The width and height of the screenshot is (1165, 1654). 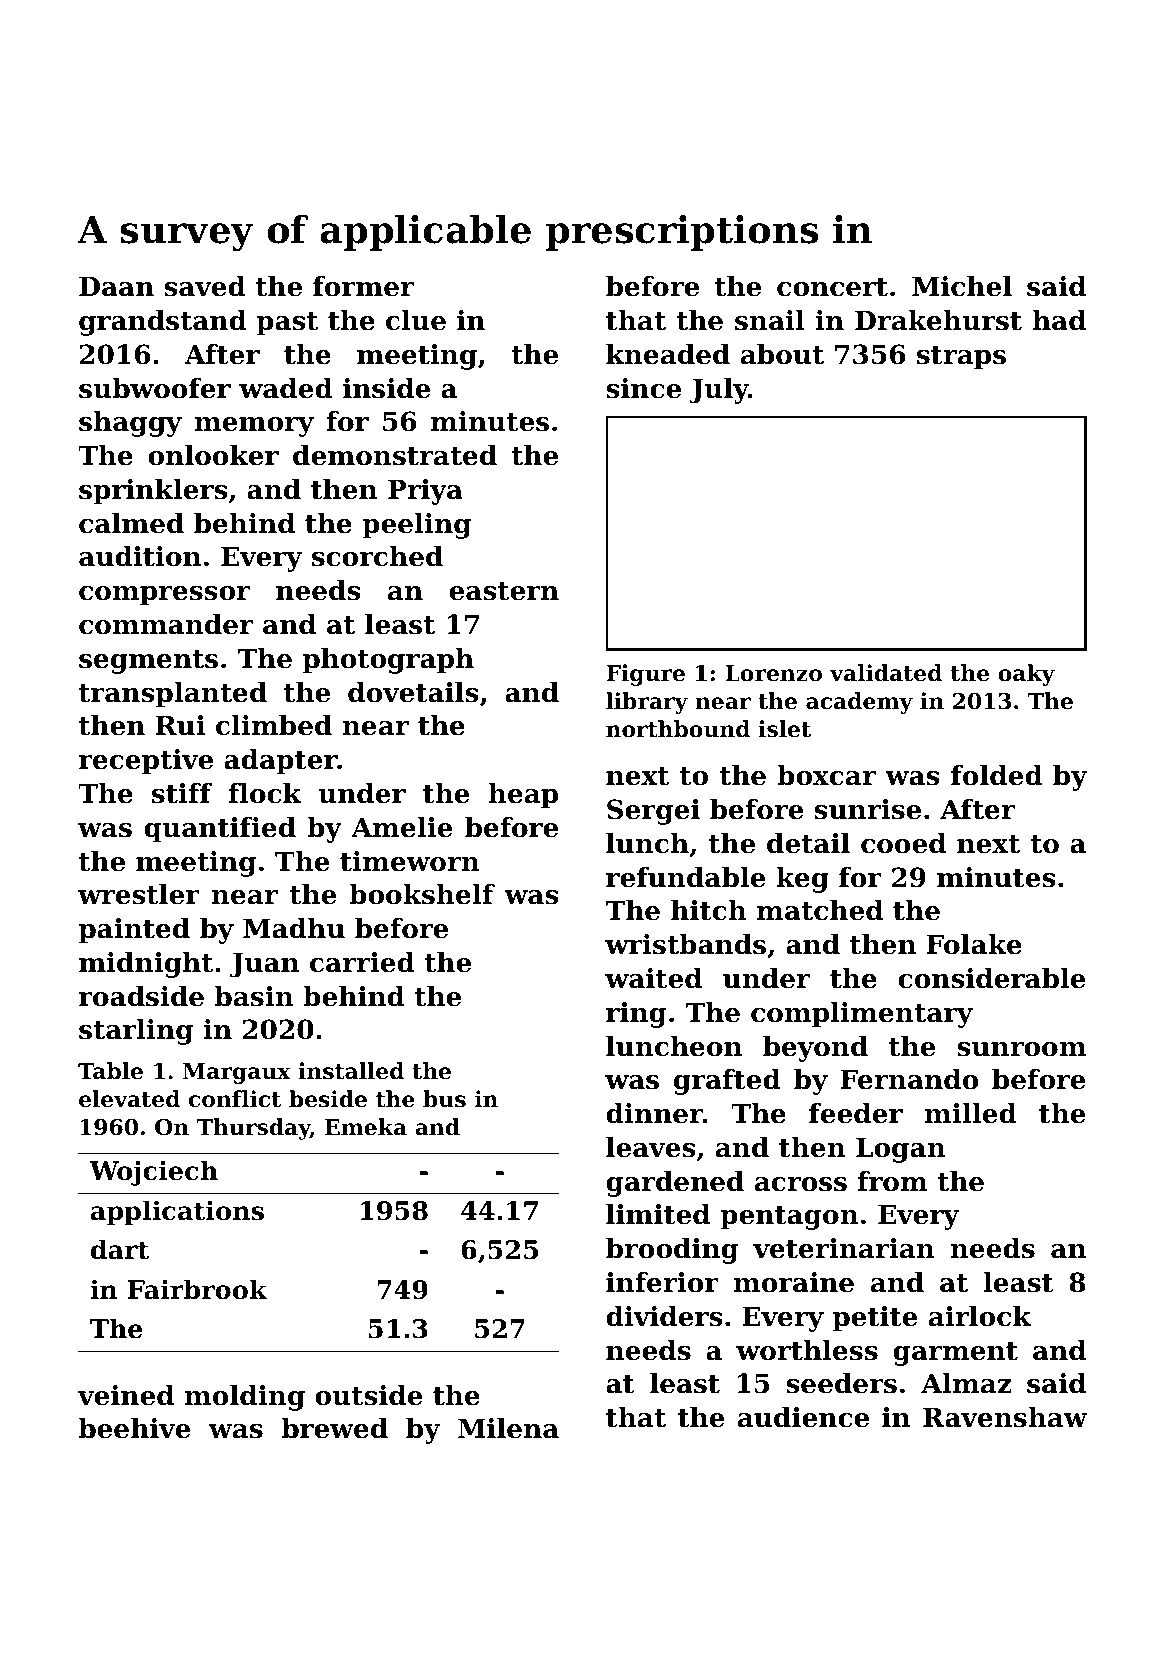 I want to click on had, so click(x=1059, y=320).
